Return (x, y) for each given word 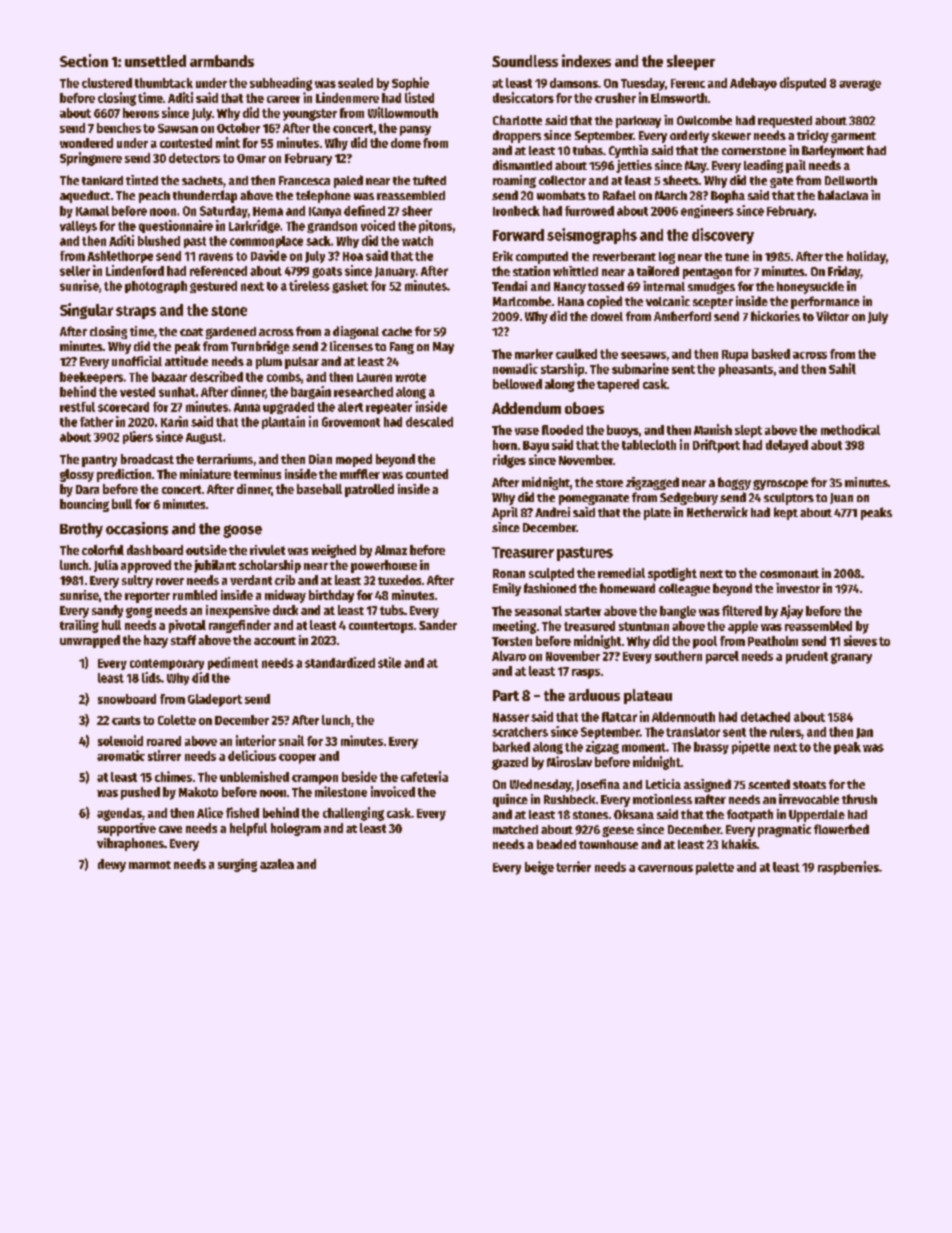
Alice (210, 812)
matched (515, 829)
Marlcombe (522, 301)
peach (154, 197)
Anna (247, 407)
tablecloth (649, 445)
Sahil (842, 368)
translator (693, 732)
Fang (402, 348)
